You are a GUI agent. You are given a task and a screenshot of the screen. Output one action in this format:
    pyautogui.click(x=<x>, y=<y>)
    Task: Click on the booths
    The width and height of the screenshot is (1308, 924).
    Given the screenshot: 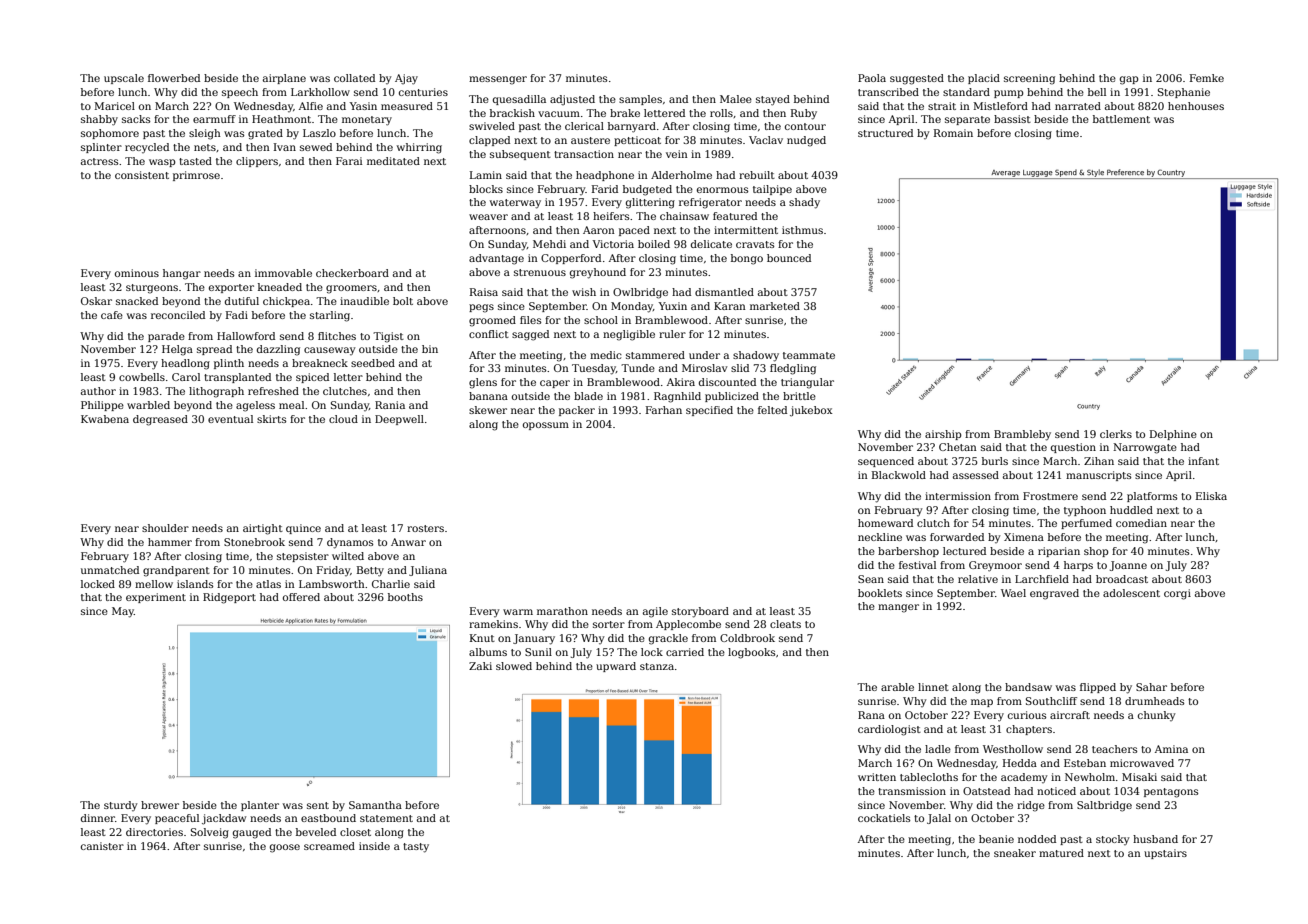 What is the action you would take?
    pyautogui.click(x=405, y=597)
